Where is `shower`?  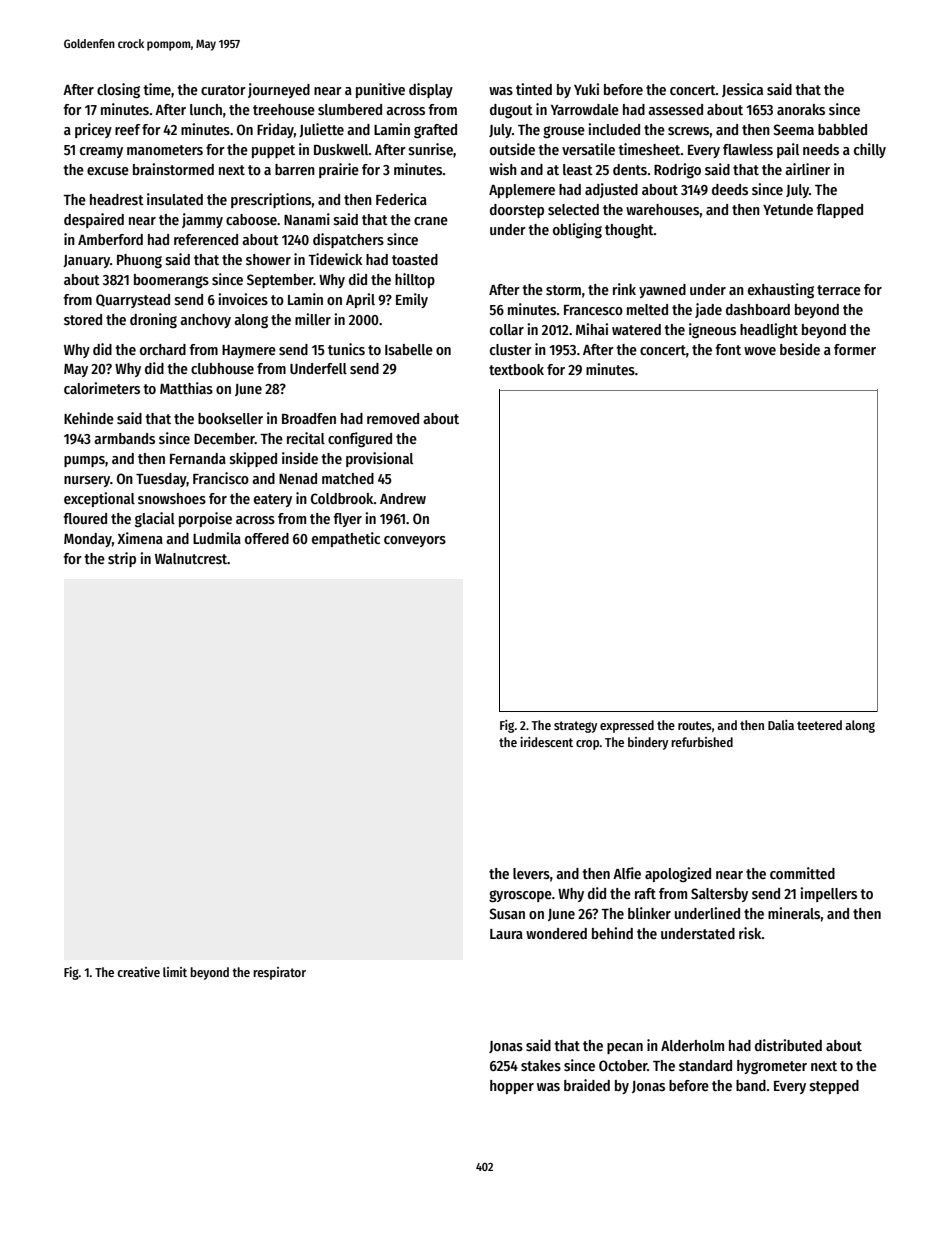
shower is located at coordinates (268, 259).
